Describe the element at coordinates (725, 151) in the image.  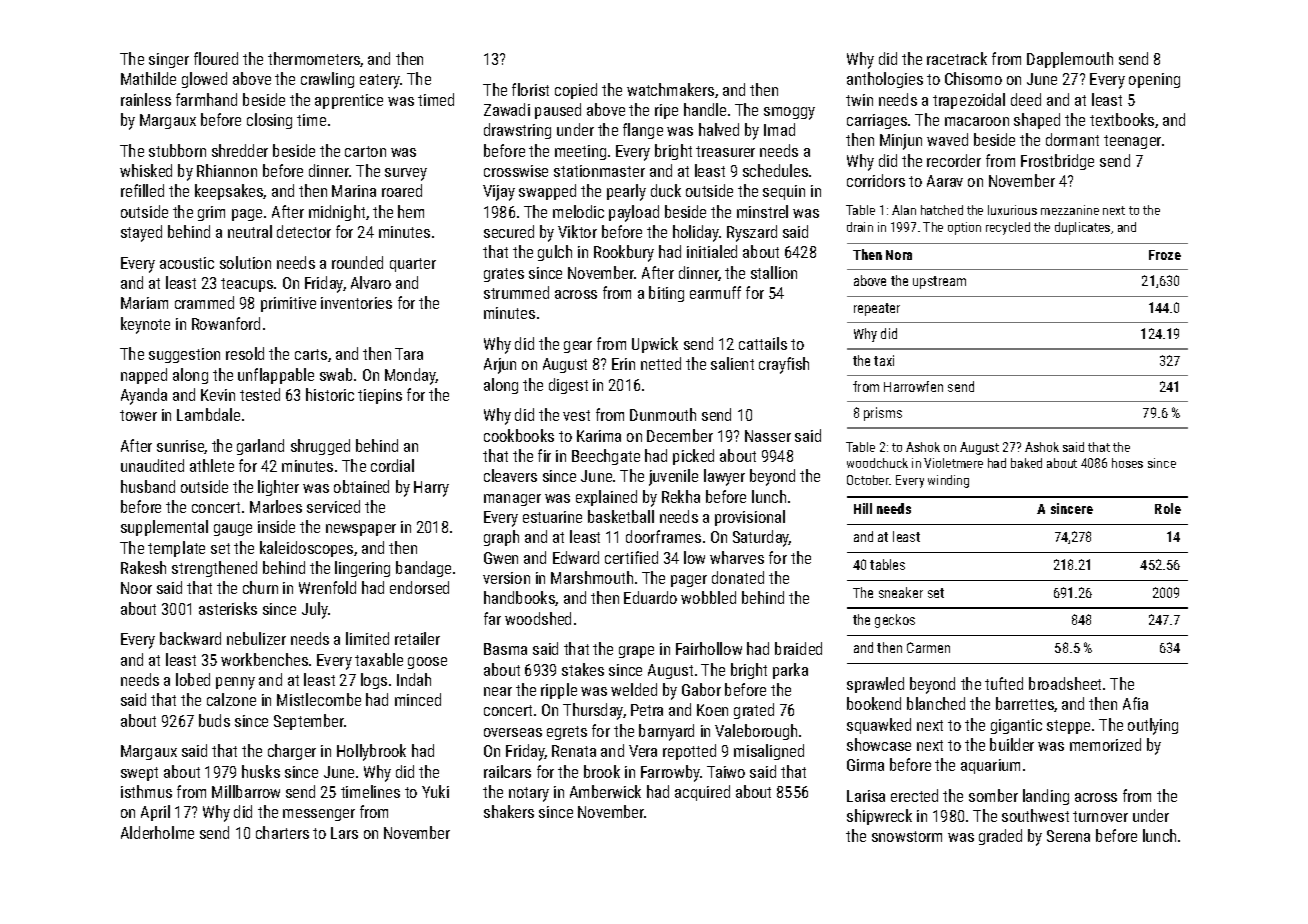
I see `treasurer` at that location.
